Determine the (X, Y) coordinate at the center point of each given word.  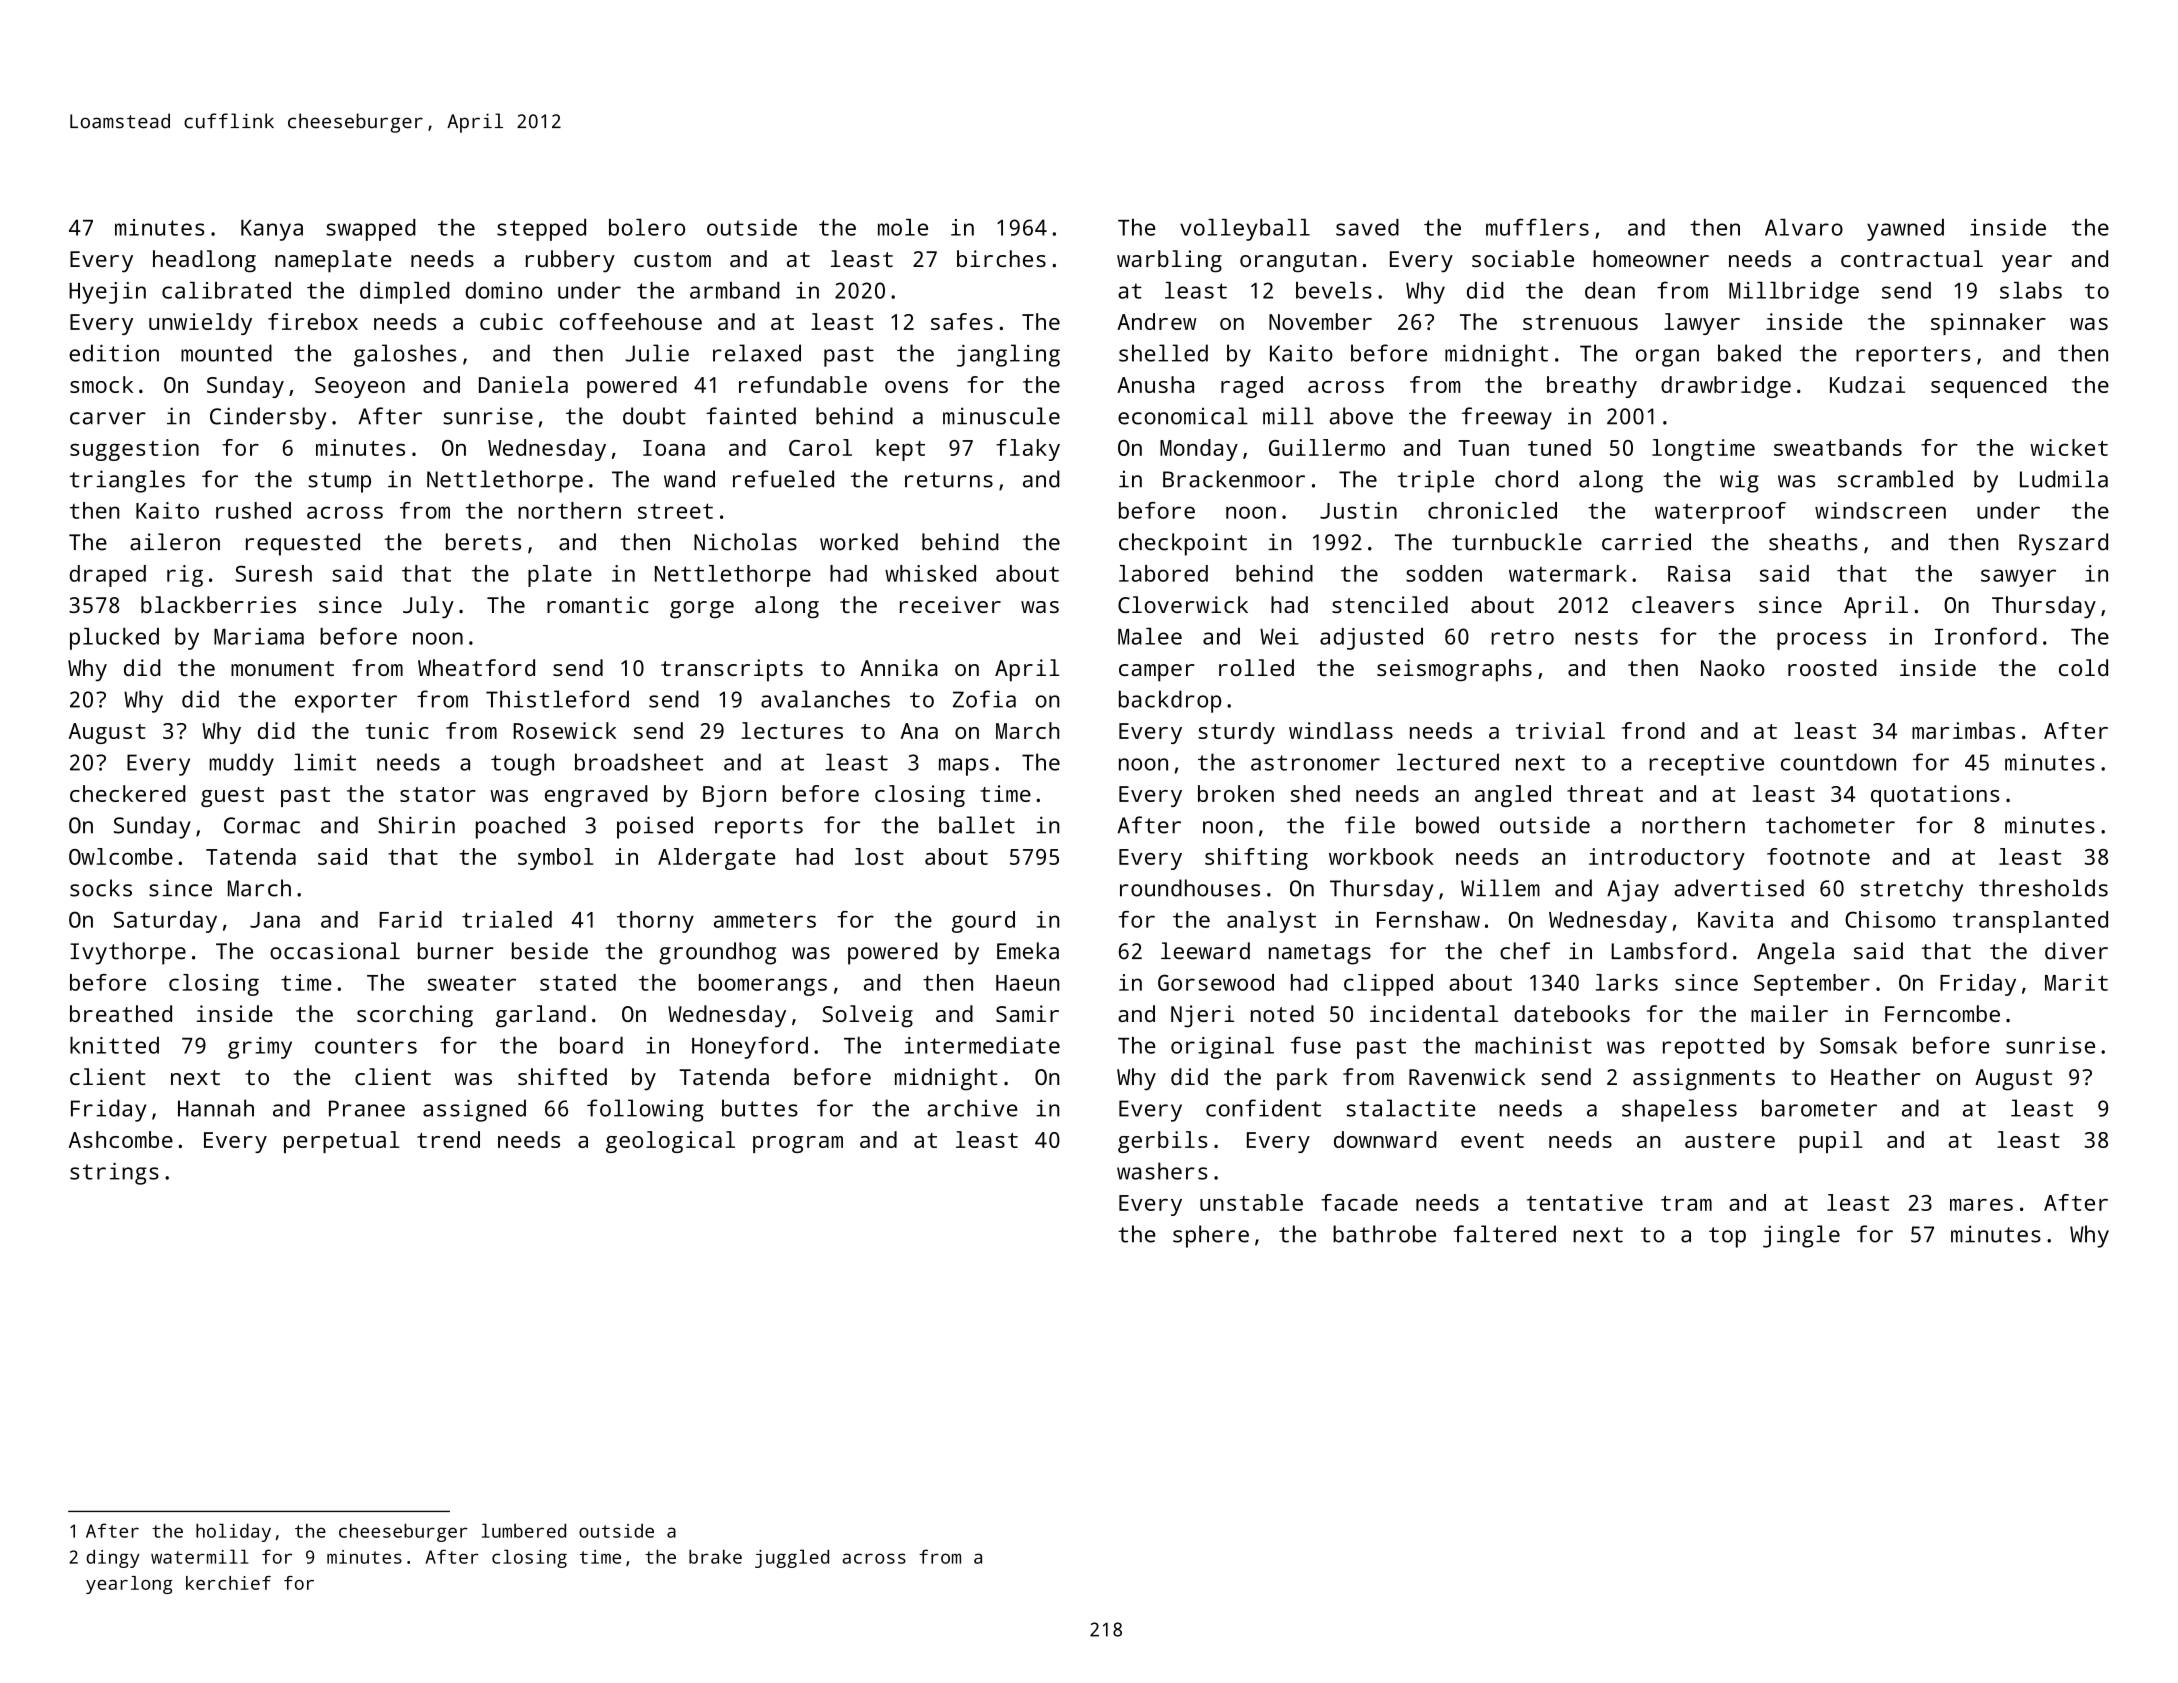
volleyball (1245, 230)
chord (1526, 479)
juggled (792, 1558)
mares (1981, 1205)
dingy (113, 1558)
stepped (541, 230)
